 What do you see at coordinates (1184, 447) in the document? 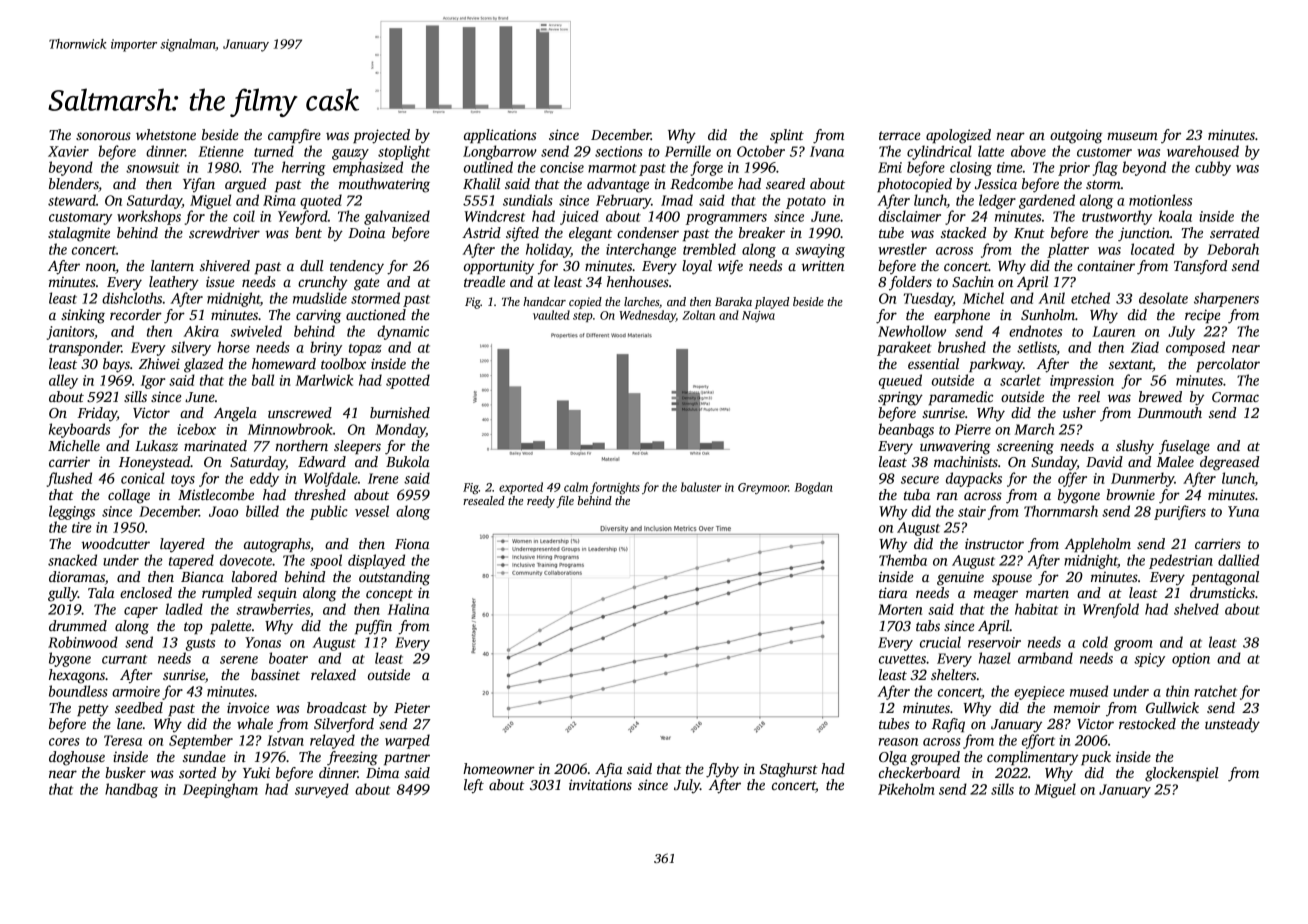
I see `fuselage` at bounding box center [1184, 447].
